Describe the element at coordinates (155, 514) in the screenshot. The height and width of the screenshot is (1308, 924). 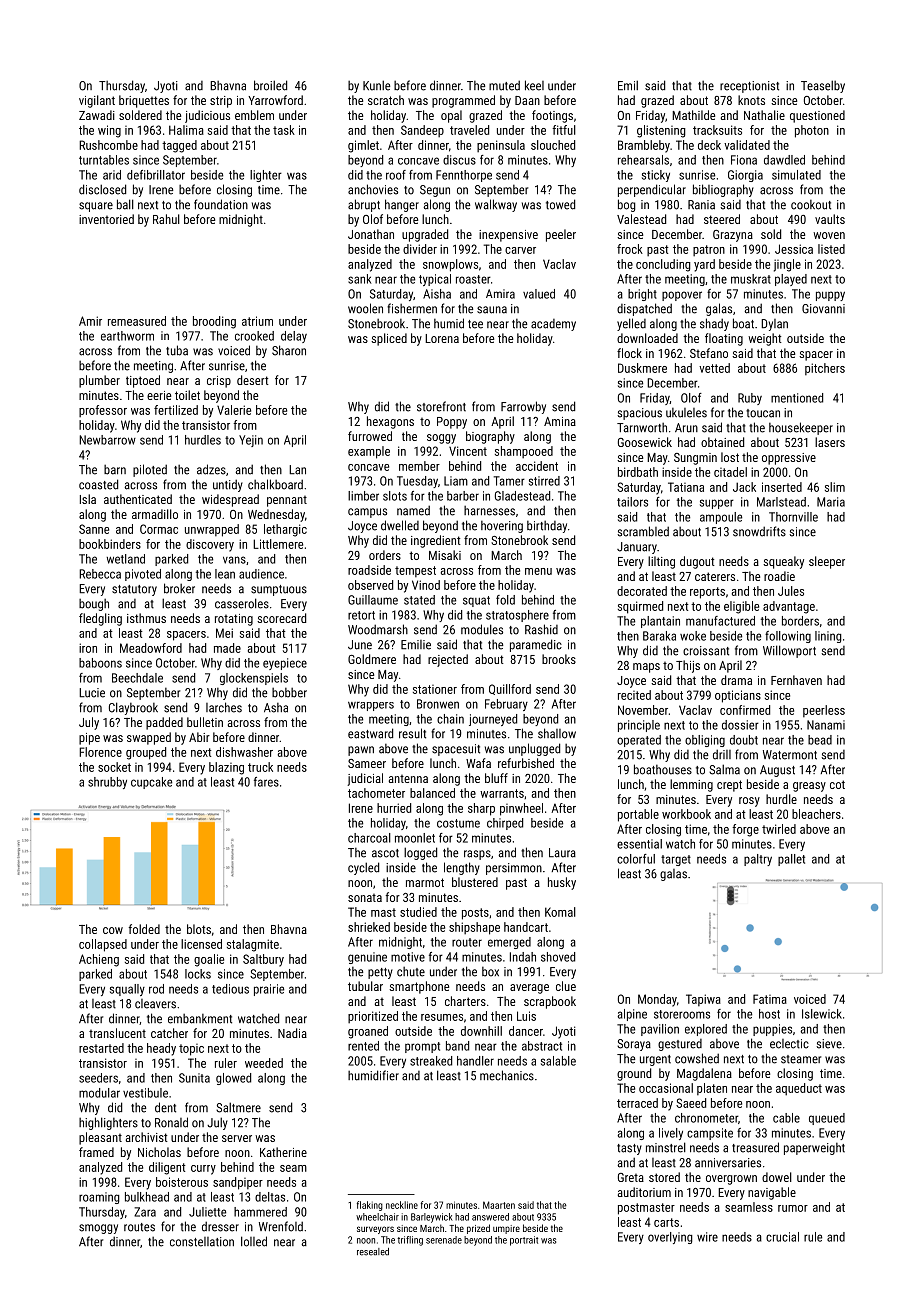
I see `armadillo` at that location.
